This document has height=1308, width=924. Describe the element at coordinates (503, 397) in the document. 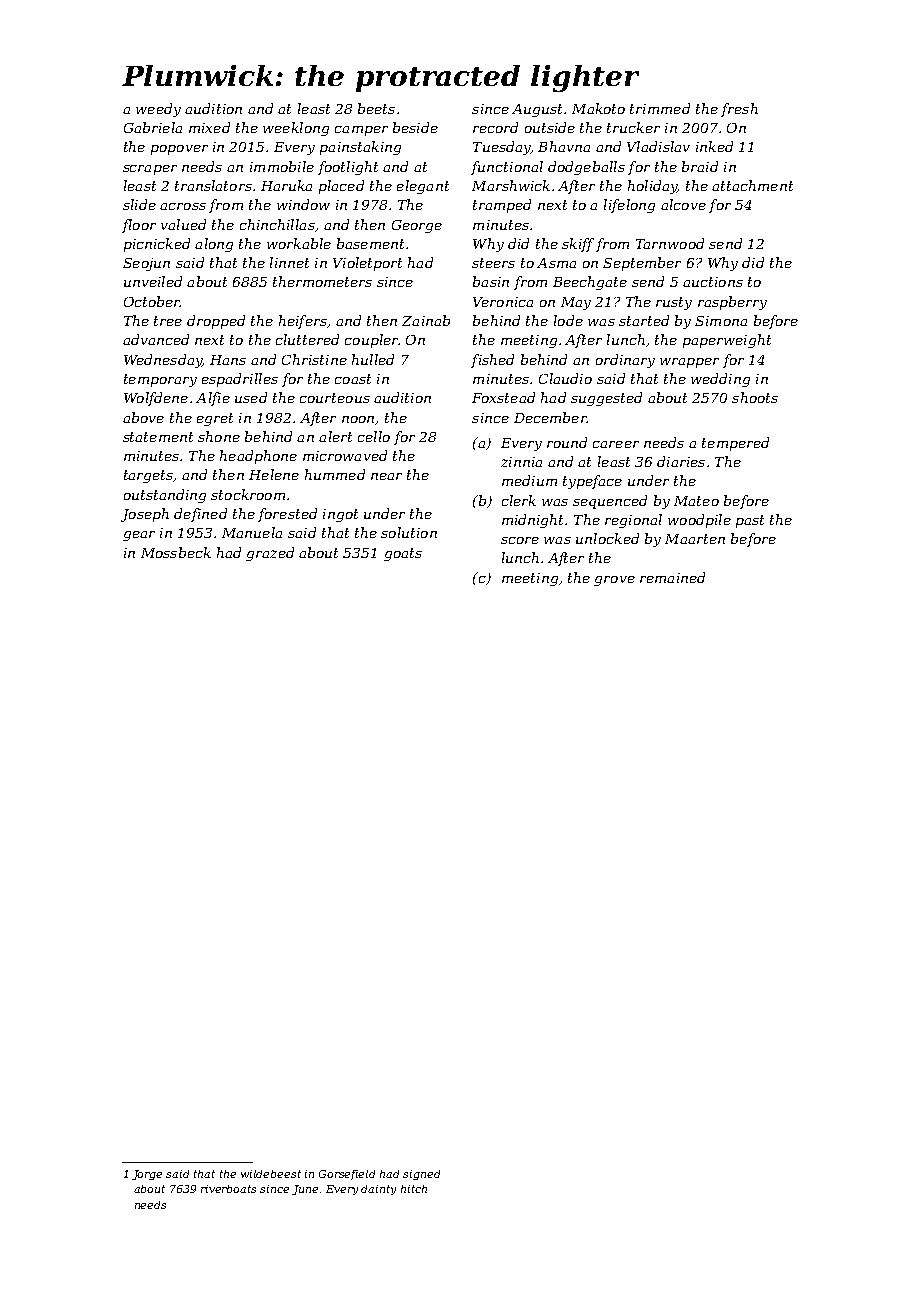

I see `Foxstead` at that location.
